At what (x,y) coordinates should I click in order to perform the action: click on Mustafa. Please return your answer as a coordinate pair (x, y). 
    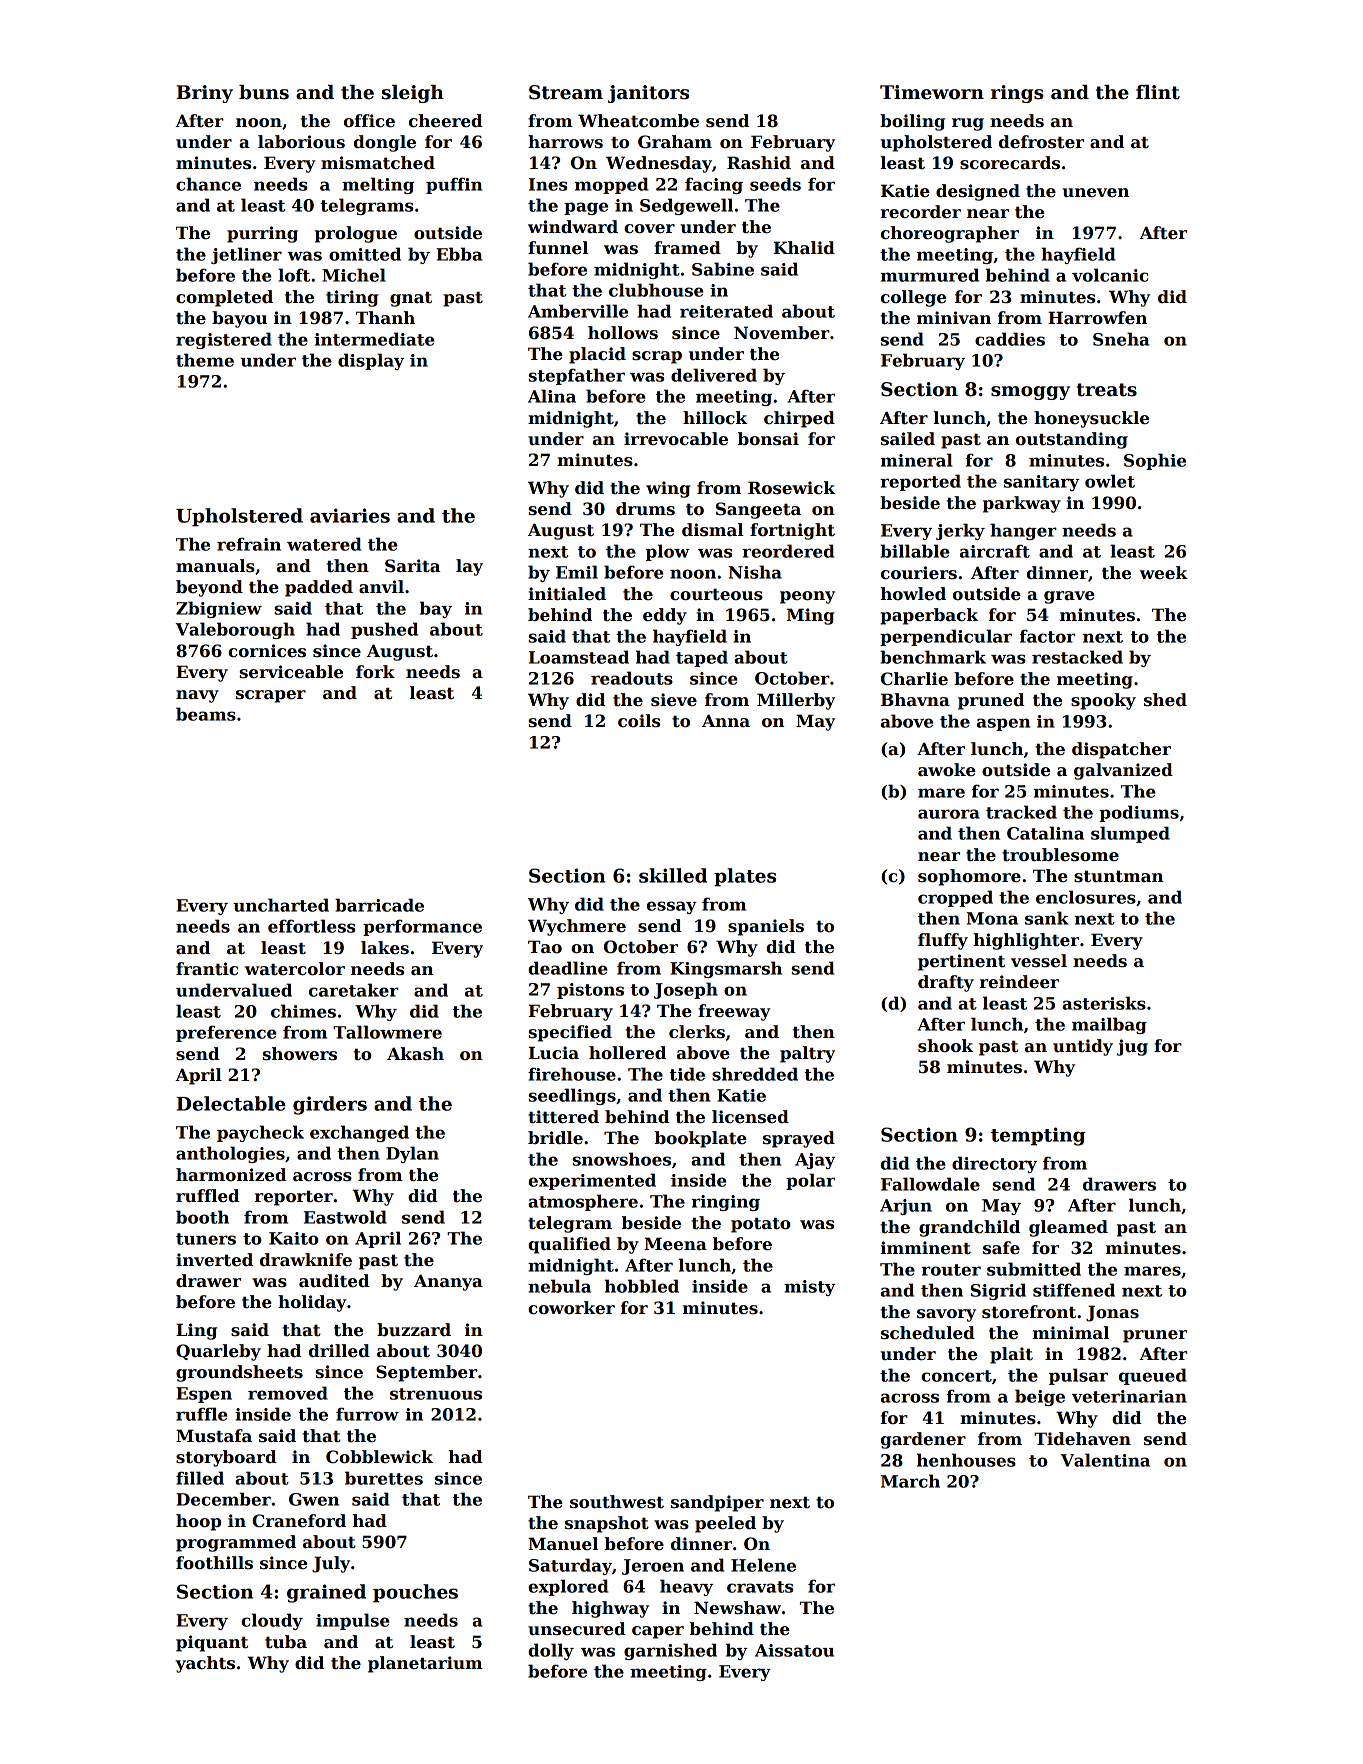
    Looking at the image, I should click on (214, 1436).
